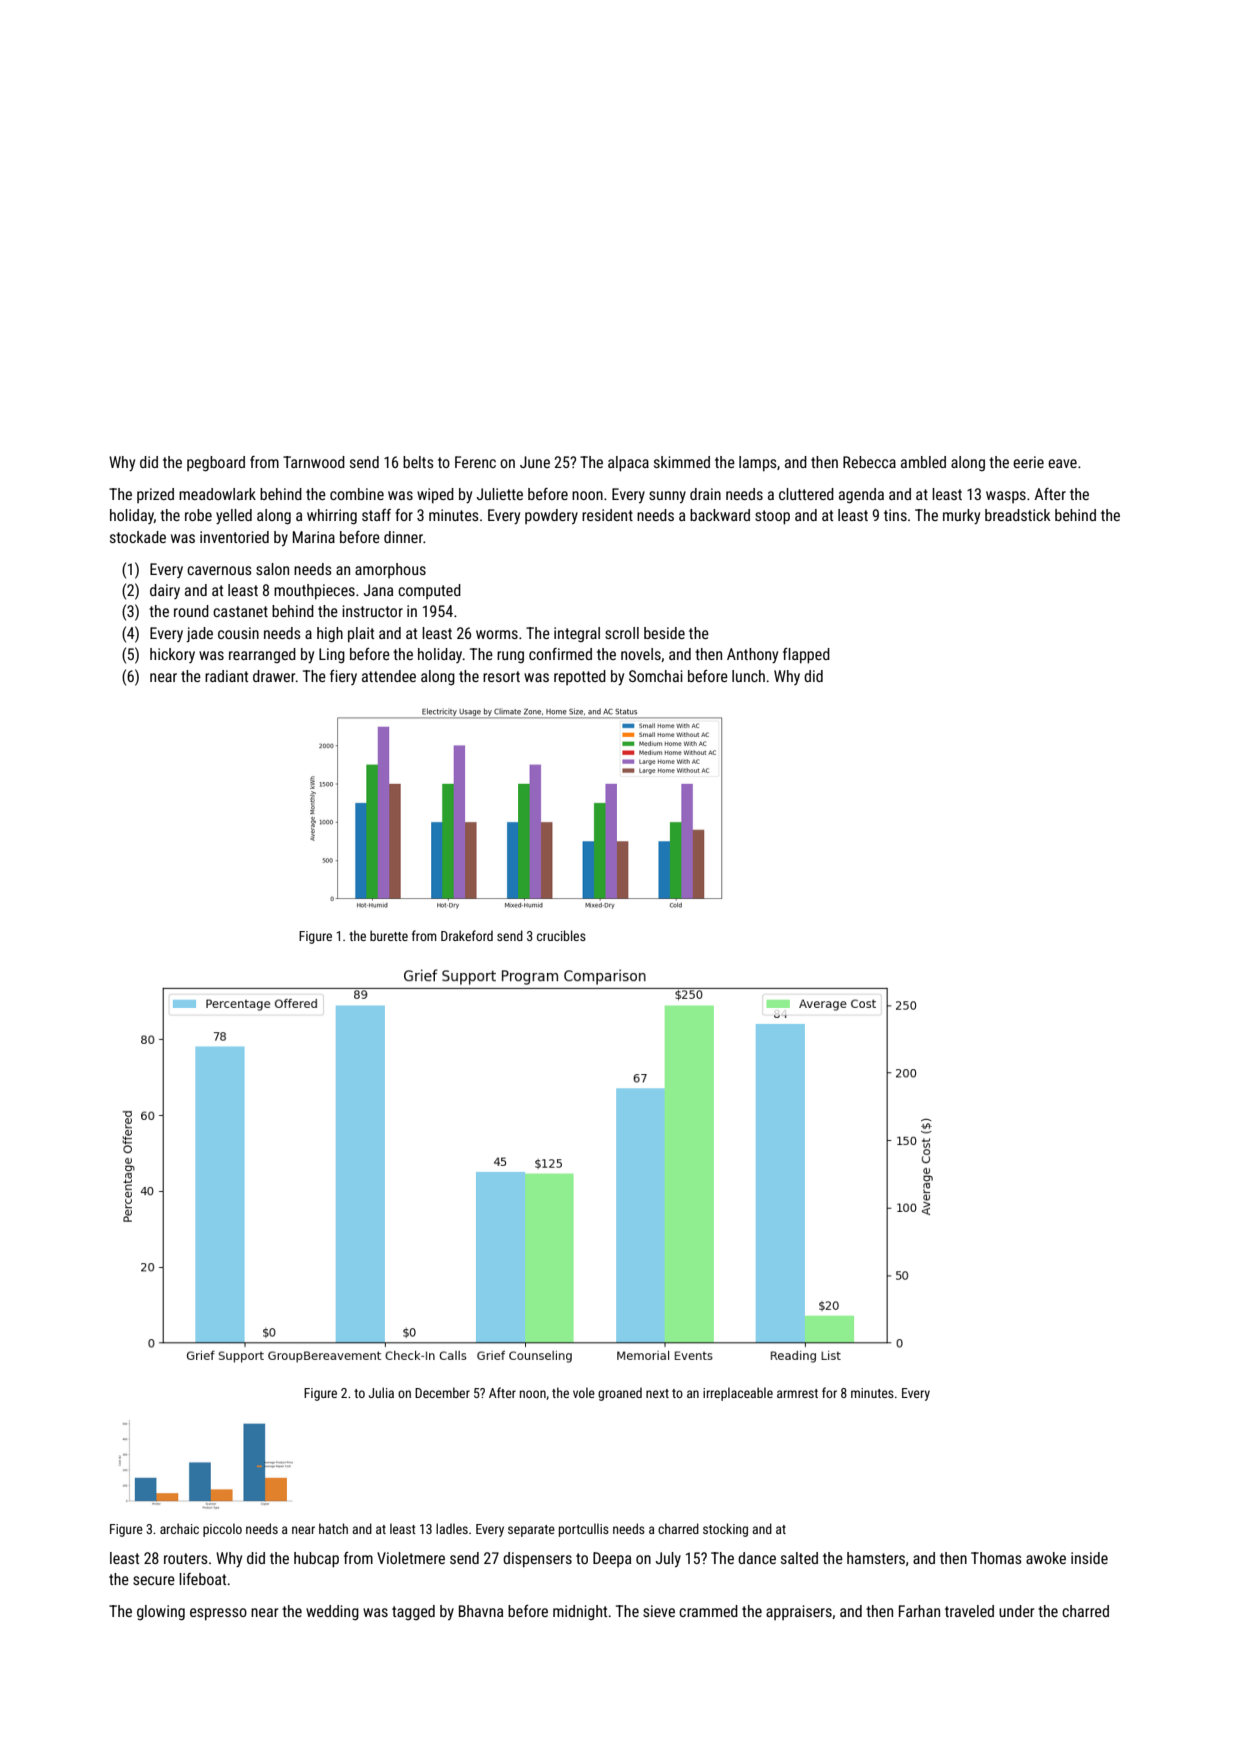 This screenshot has width=1234, height=1745. I want to click on Drakeford, so click(467, 935).
